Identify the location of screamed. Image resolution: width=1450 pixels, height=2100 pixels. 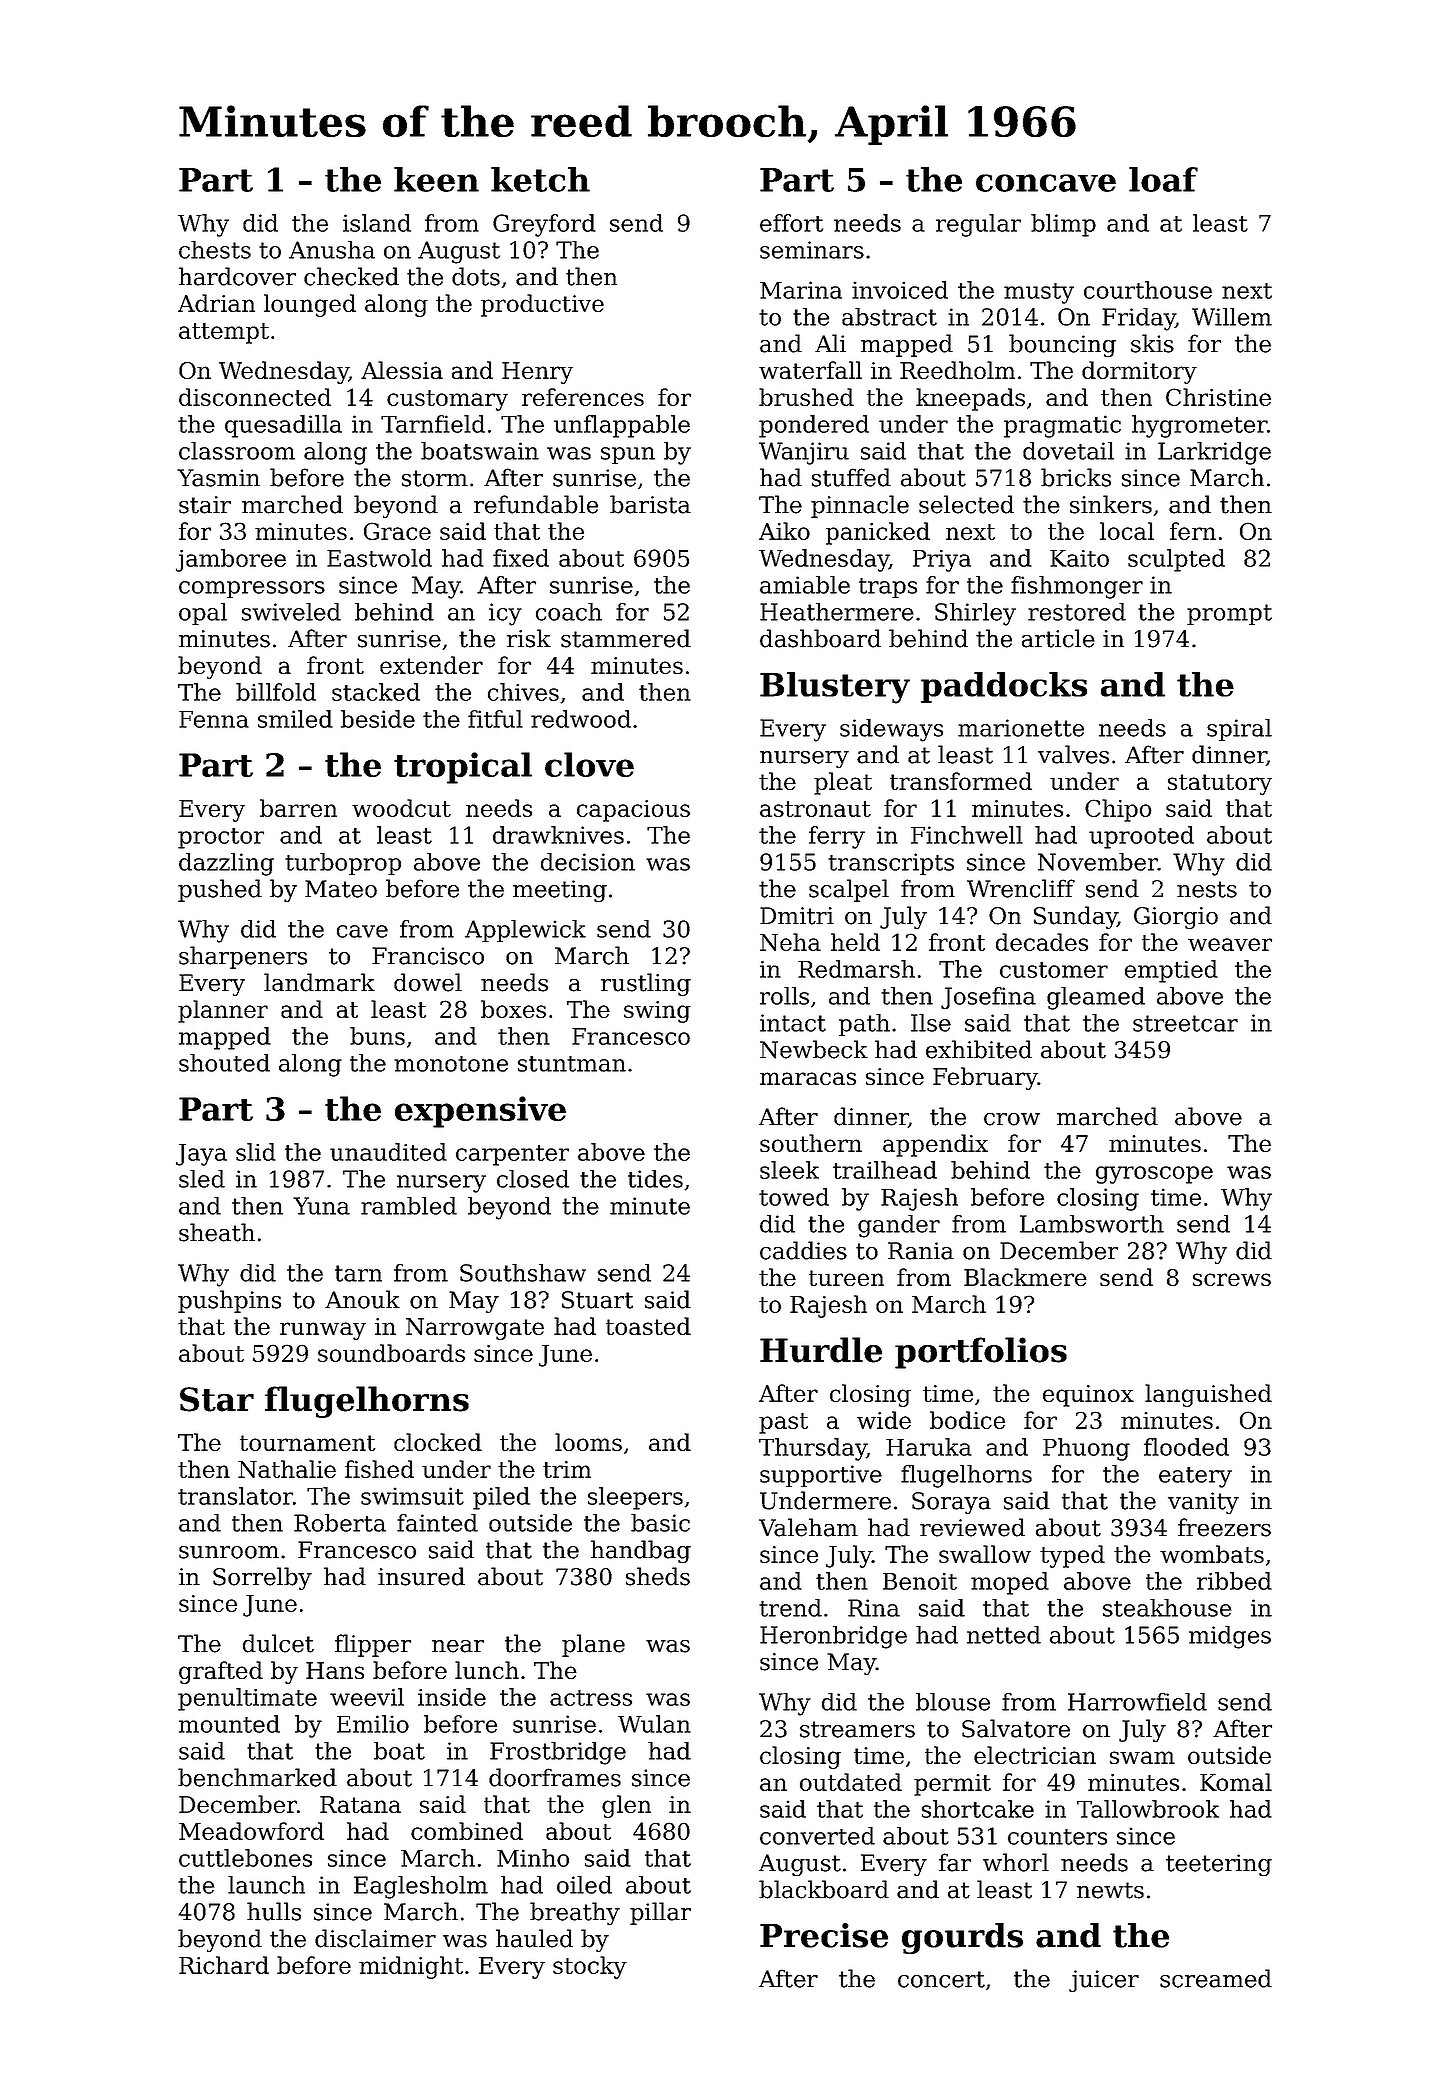
(1216, 1978).
